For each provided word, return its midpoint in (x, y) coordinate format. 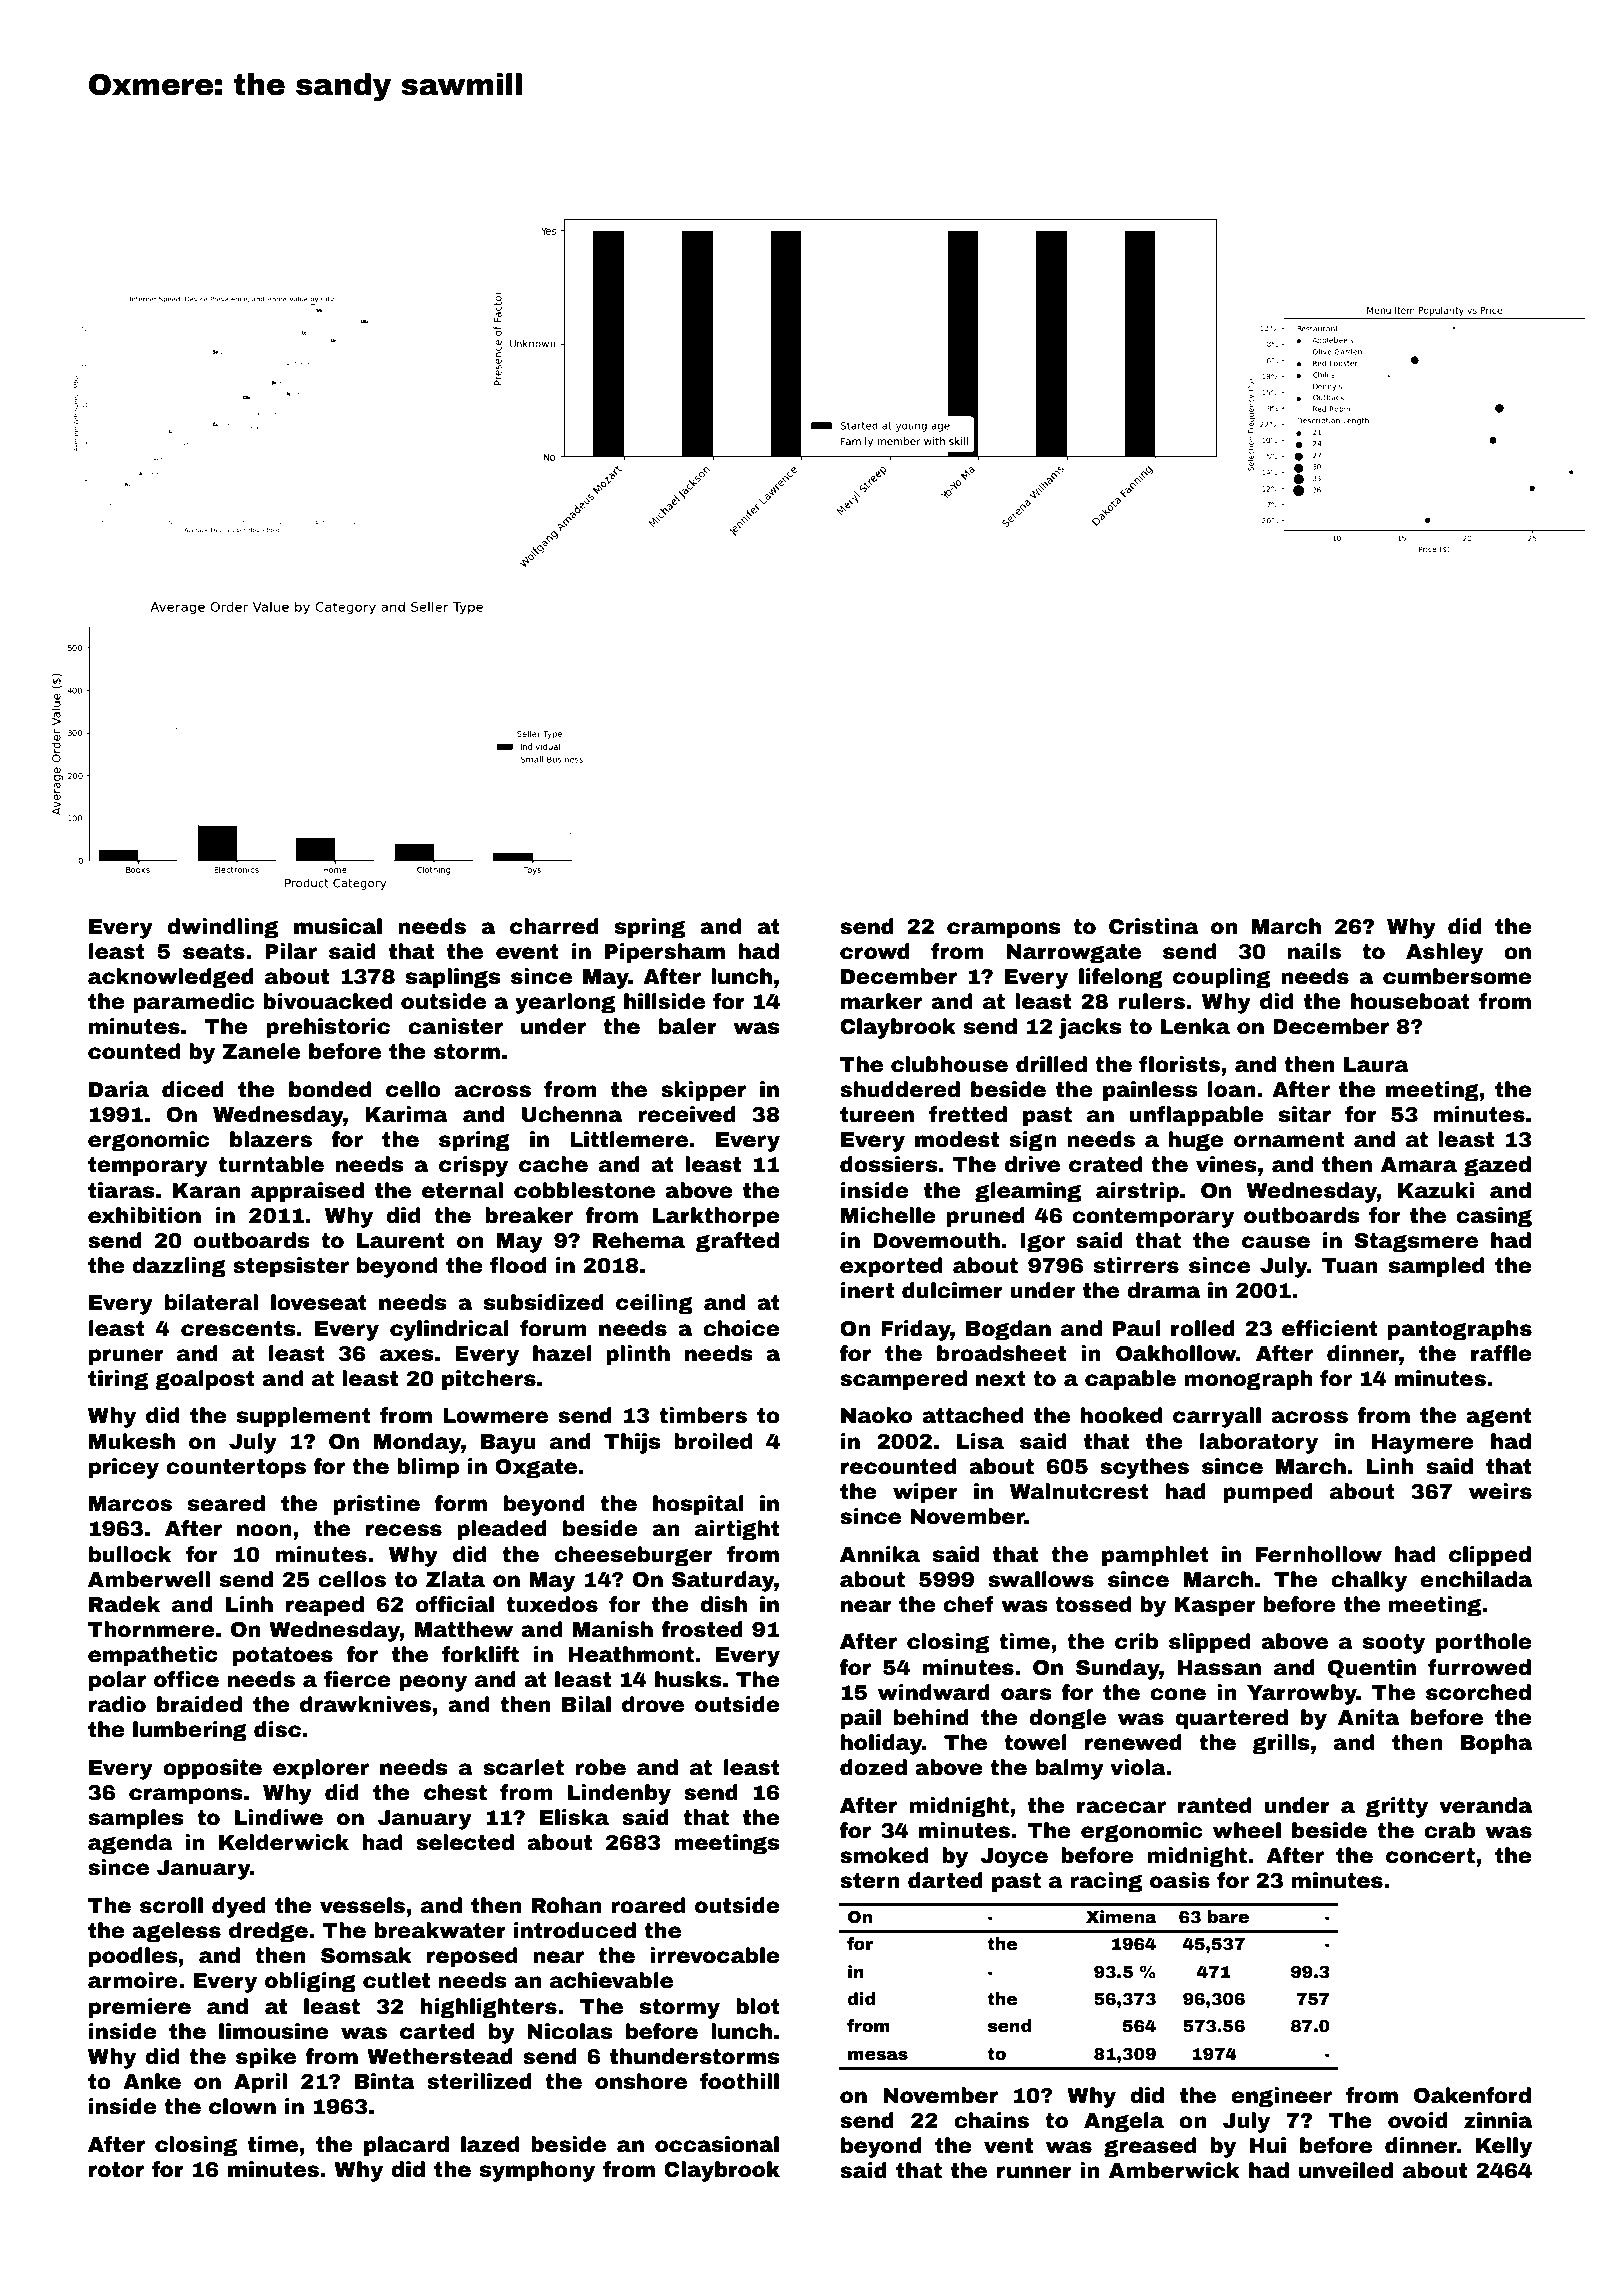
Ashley (1444, 953)
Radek (124, 1604)
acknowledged (171, 978)
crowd (875, 951)
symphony (537, 2171)
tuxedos (552, 1604)
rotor (116, 2170)
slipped (1209, 1643)
